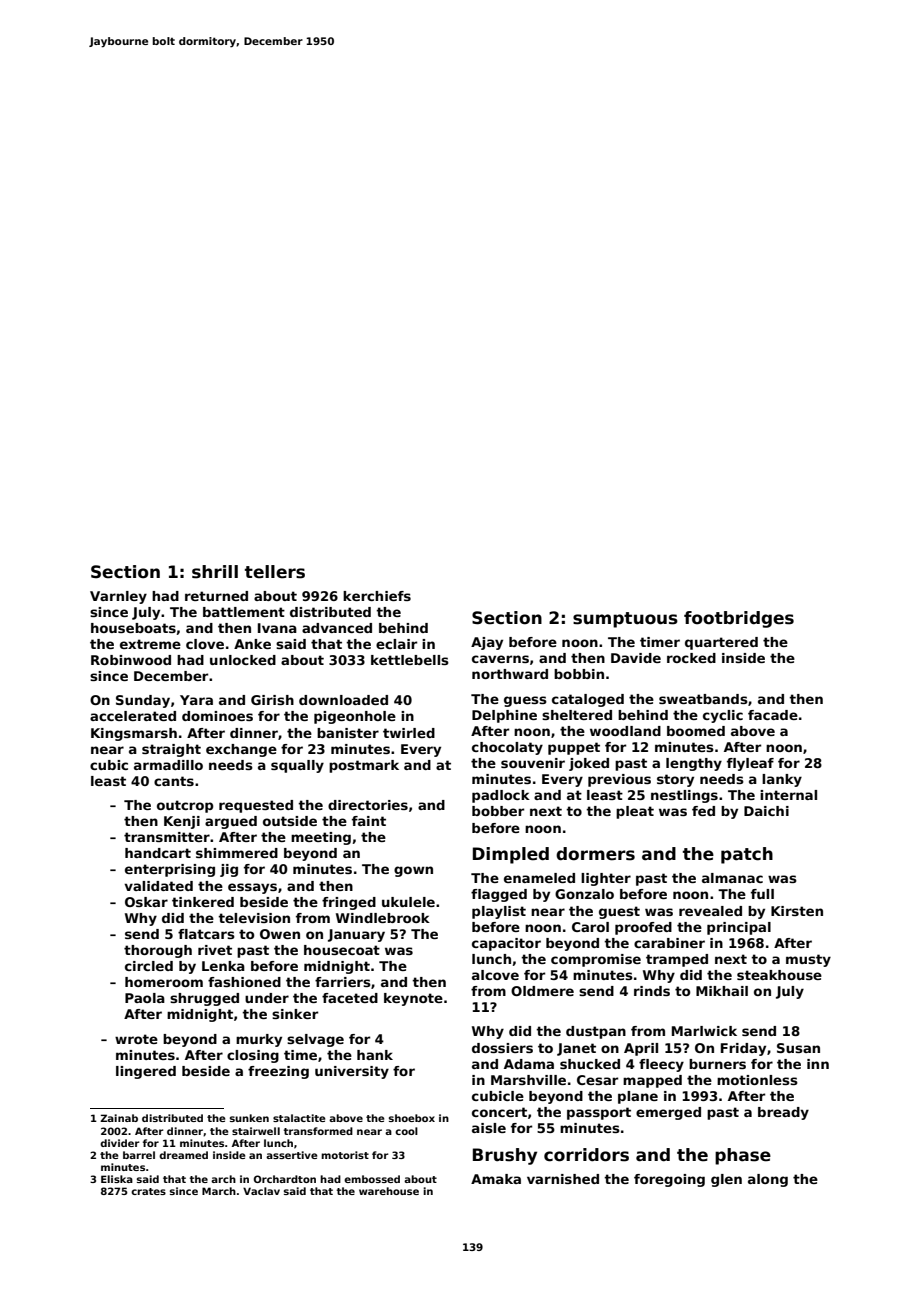 This screenshot has height=1308, width=924. I want to click on lanky, so click(782, 780).
